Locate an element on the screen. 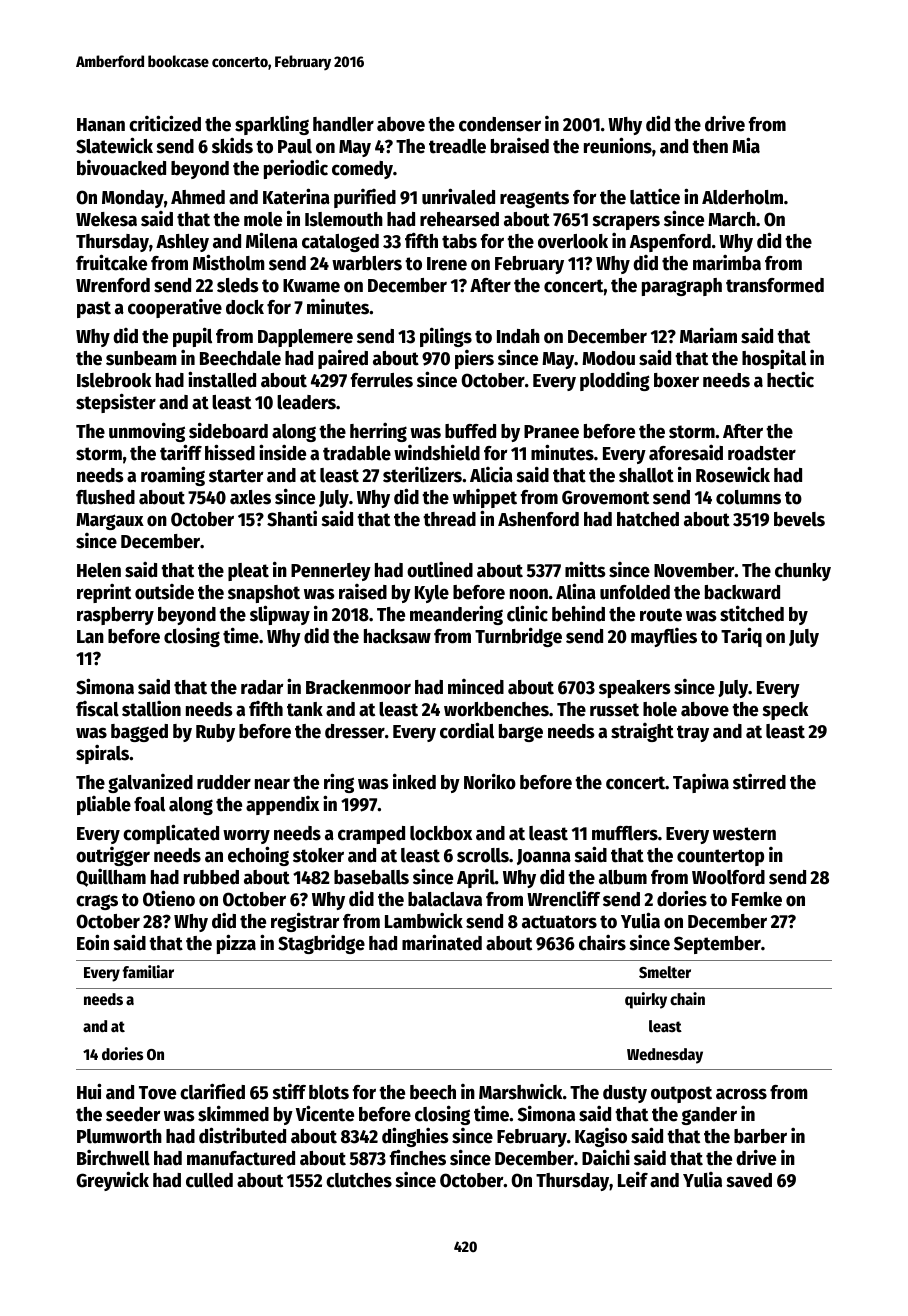  outrigger is located at coordinates (113, 856).
